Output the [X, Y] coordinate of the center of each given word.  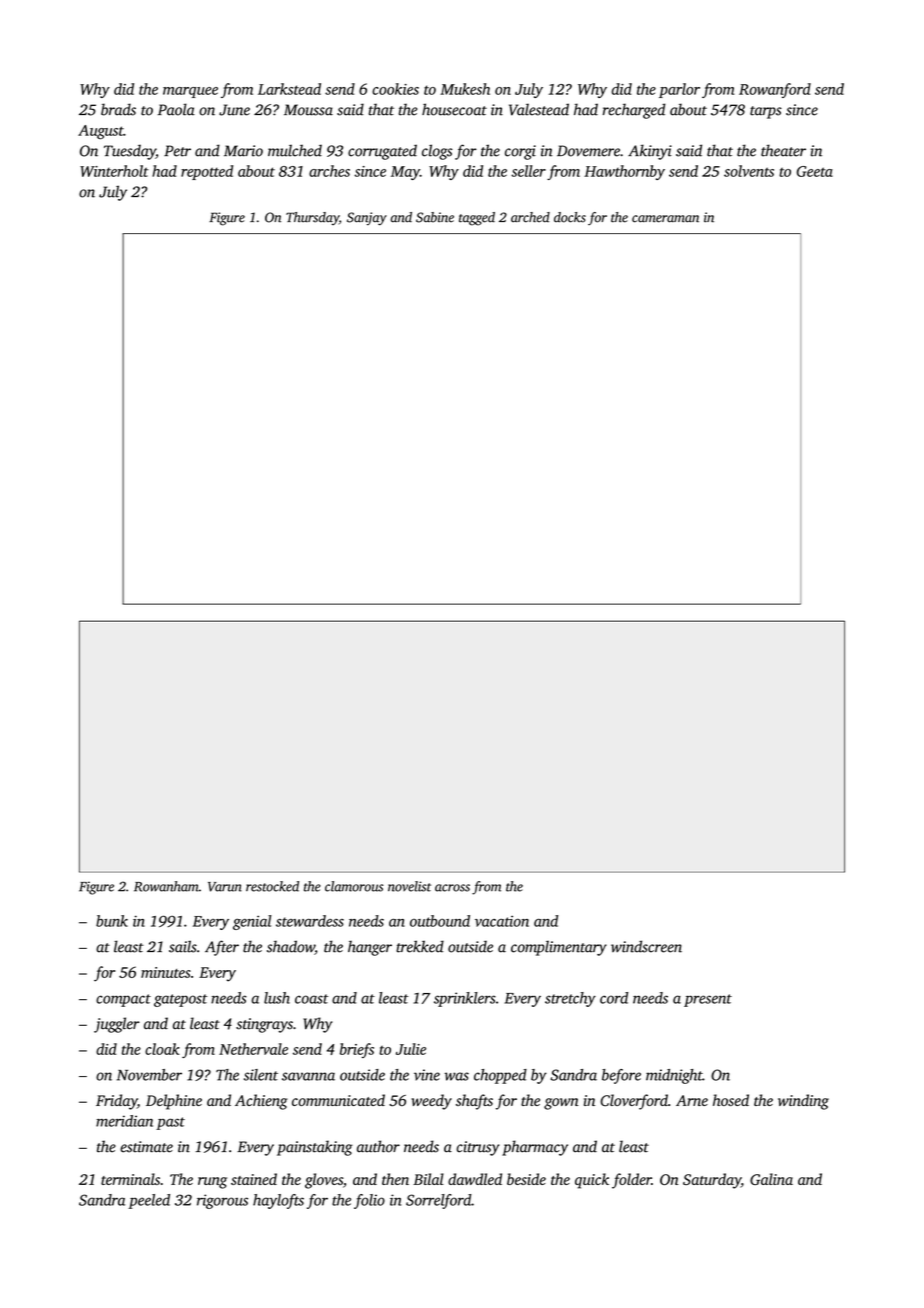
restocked [272, 886]
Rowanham [166, 886]
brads [118, 109]
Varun [225, 887]
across [452, 888]
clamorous [354, 886]
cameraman [665, 219]
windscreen [646, 946]
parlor [679, 90]
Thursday [312, 218]
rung [212, 1183]
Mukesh [465, 89]
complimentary [559, 948]
